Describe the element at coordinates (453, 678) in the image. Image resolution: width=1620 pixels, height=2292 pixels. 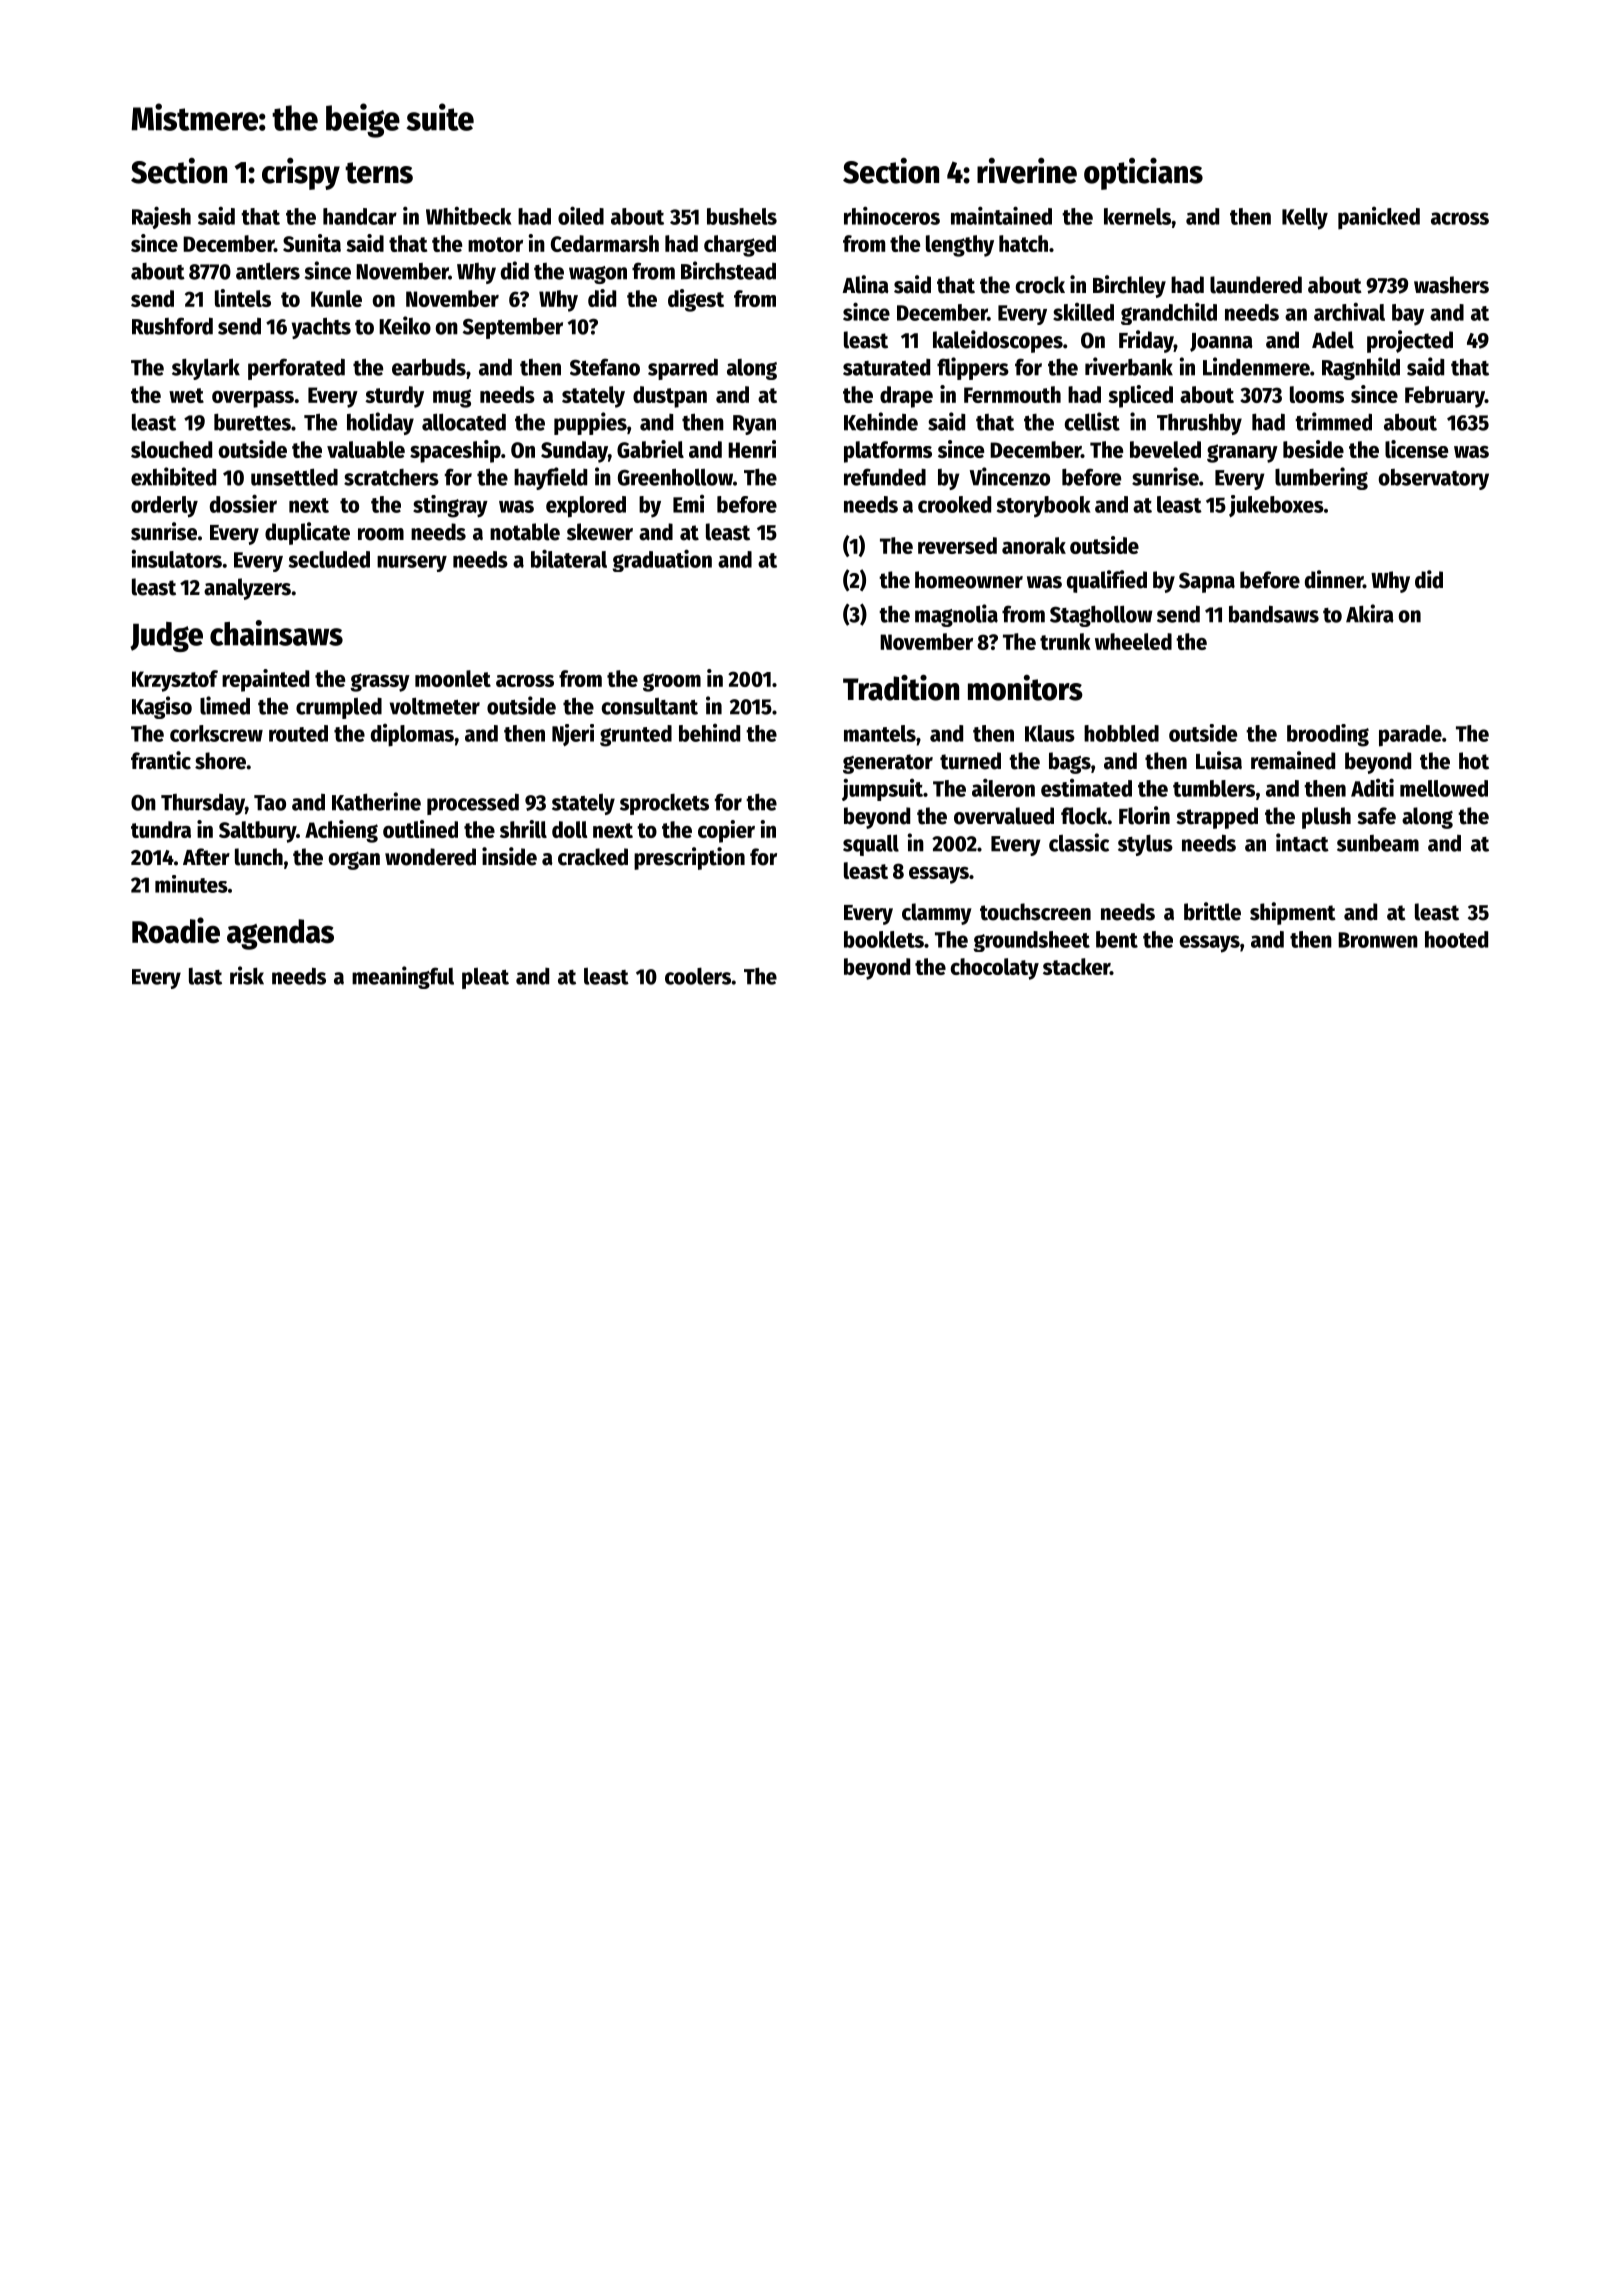
I see `moonlet` at that location.
